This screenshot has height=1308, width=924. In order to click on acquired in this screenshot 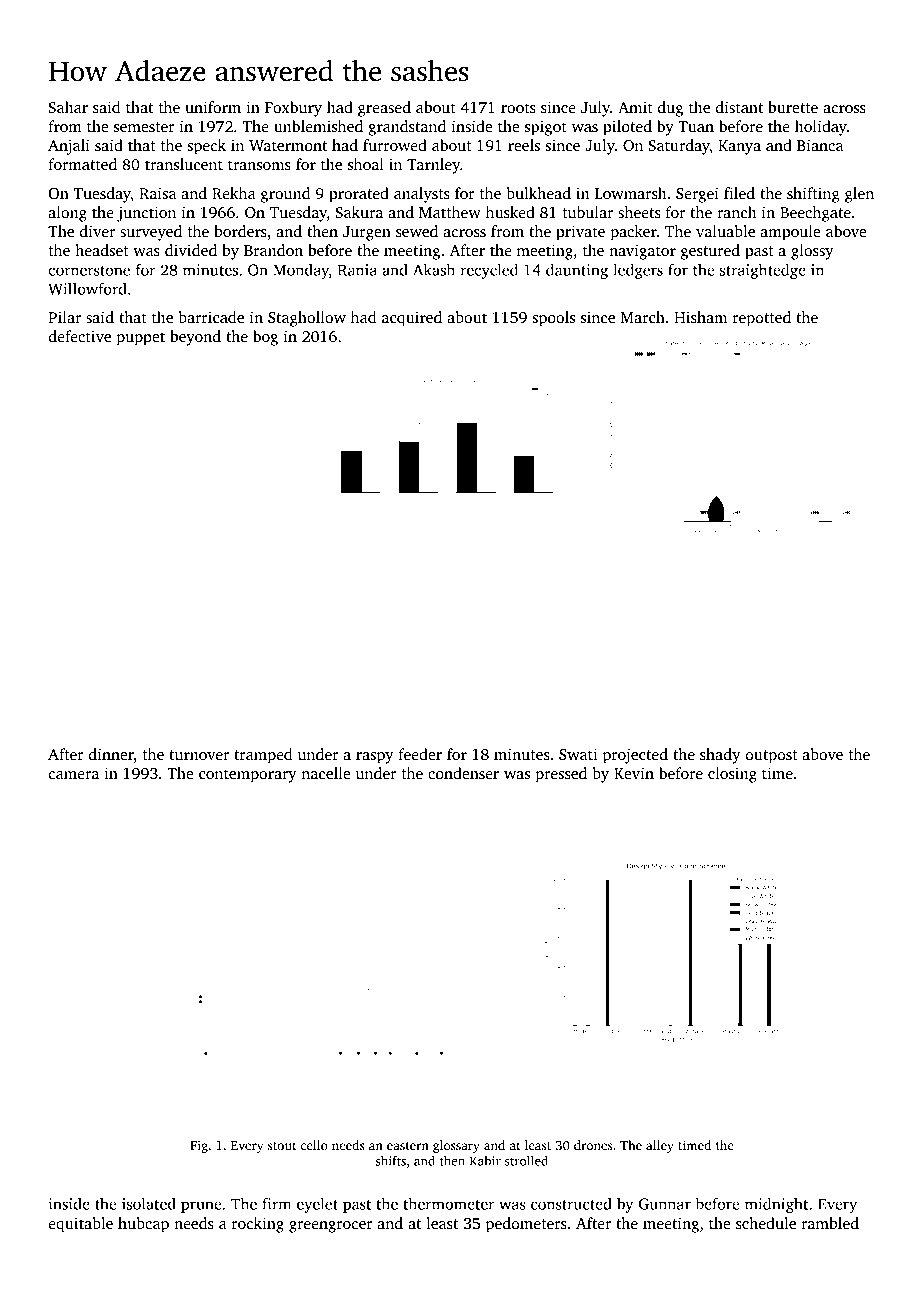, I will do `click(412, 319)`.
